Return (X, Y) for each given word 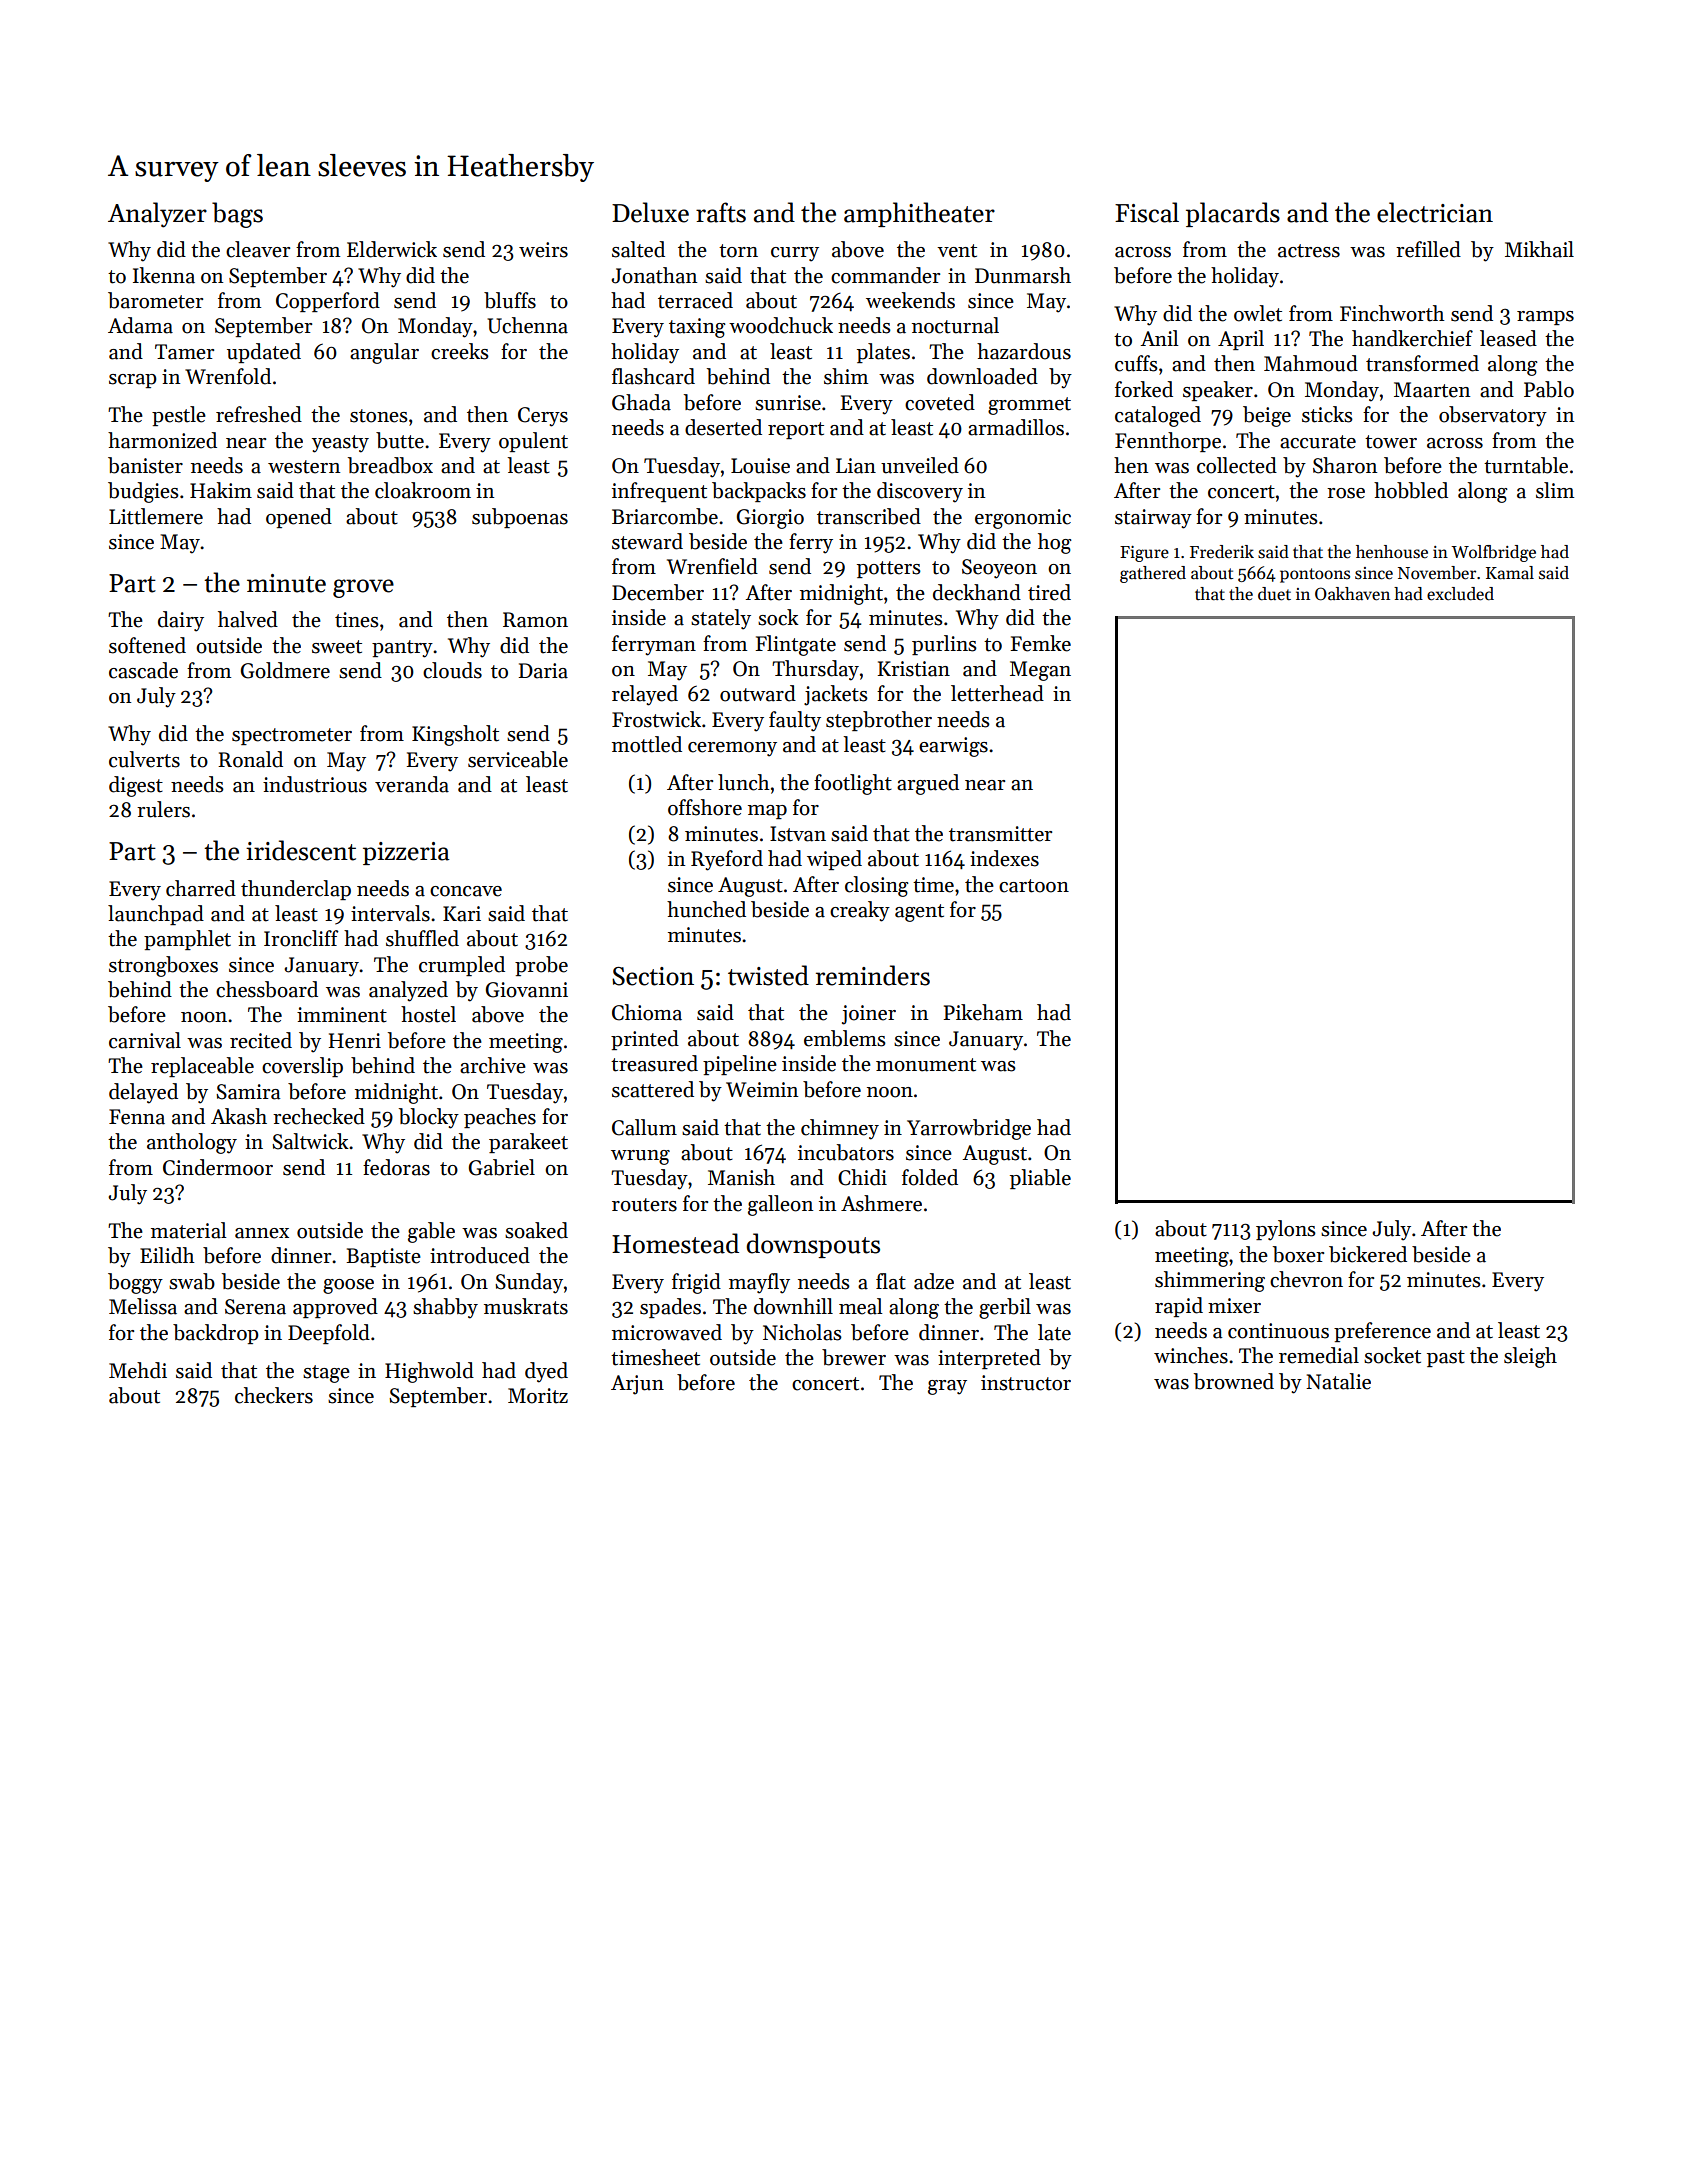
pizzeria (406, 853)
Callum (644, 1127)
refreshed (259, 414)
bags (237, 215)
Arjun (637, 1385)
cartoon (1034, 886)
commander (885, 275)
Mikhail (1539, 249)
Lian (856, 466)
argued (928, 784)
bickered (1368, 1254)
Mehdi (138, 1370)
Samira (248, 1092)
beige (1267, 416)
